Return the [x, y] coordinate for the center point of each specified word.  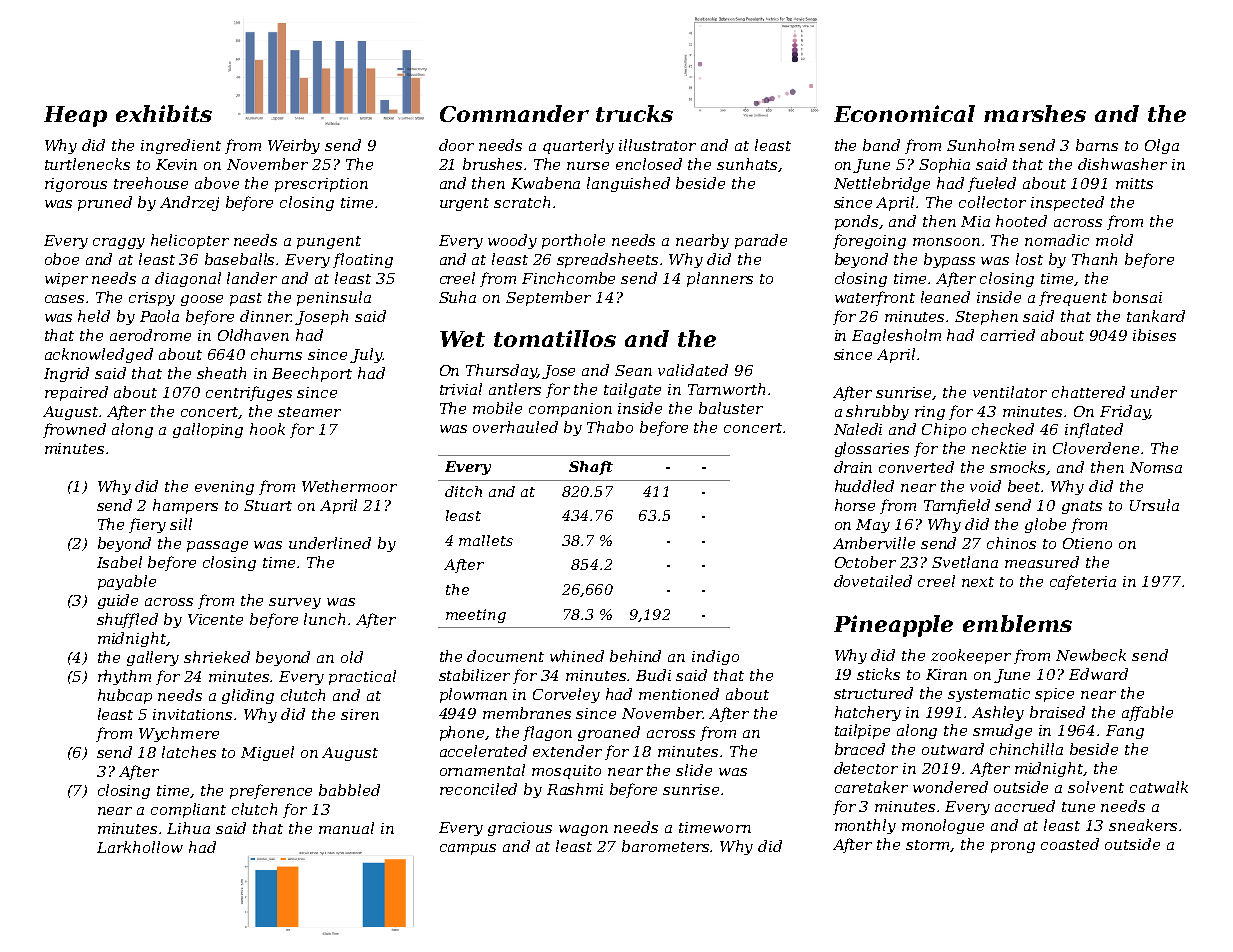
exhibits [164, 113]
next [978, 582]
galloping [208, 430]
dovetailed [873, 581]
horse [855, 505]
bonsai [1137, 297]
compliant [188, 810]
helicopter [190, 241]
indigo [715, 657]
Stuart [268, 505]
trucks [634, 113]
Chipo [944, 430]
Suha [457, 297]
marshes [1035, 113]
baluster [731, 408]
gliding [248, 696]
